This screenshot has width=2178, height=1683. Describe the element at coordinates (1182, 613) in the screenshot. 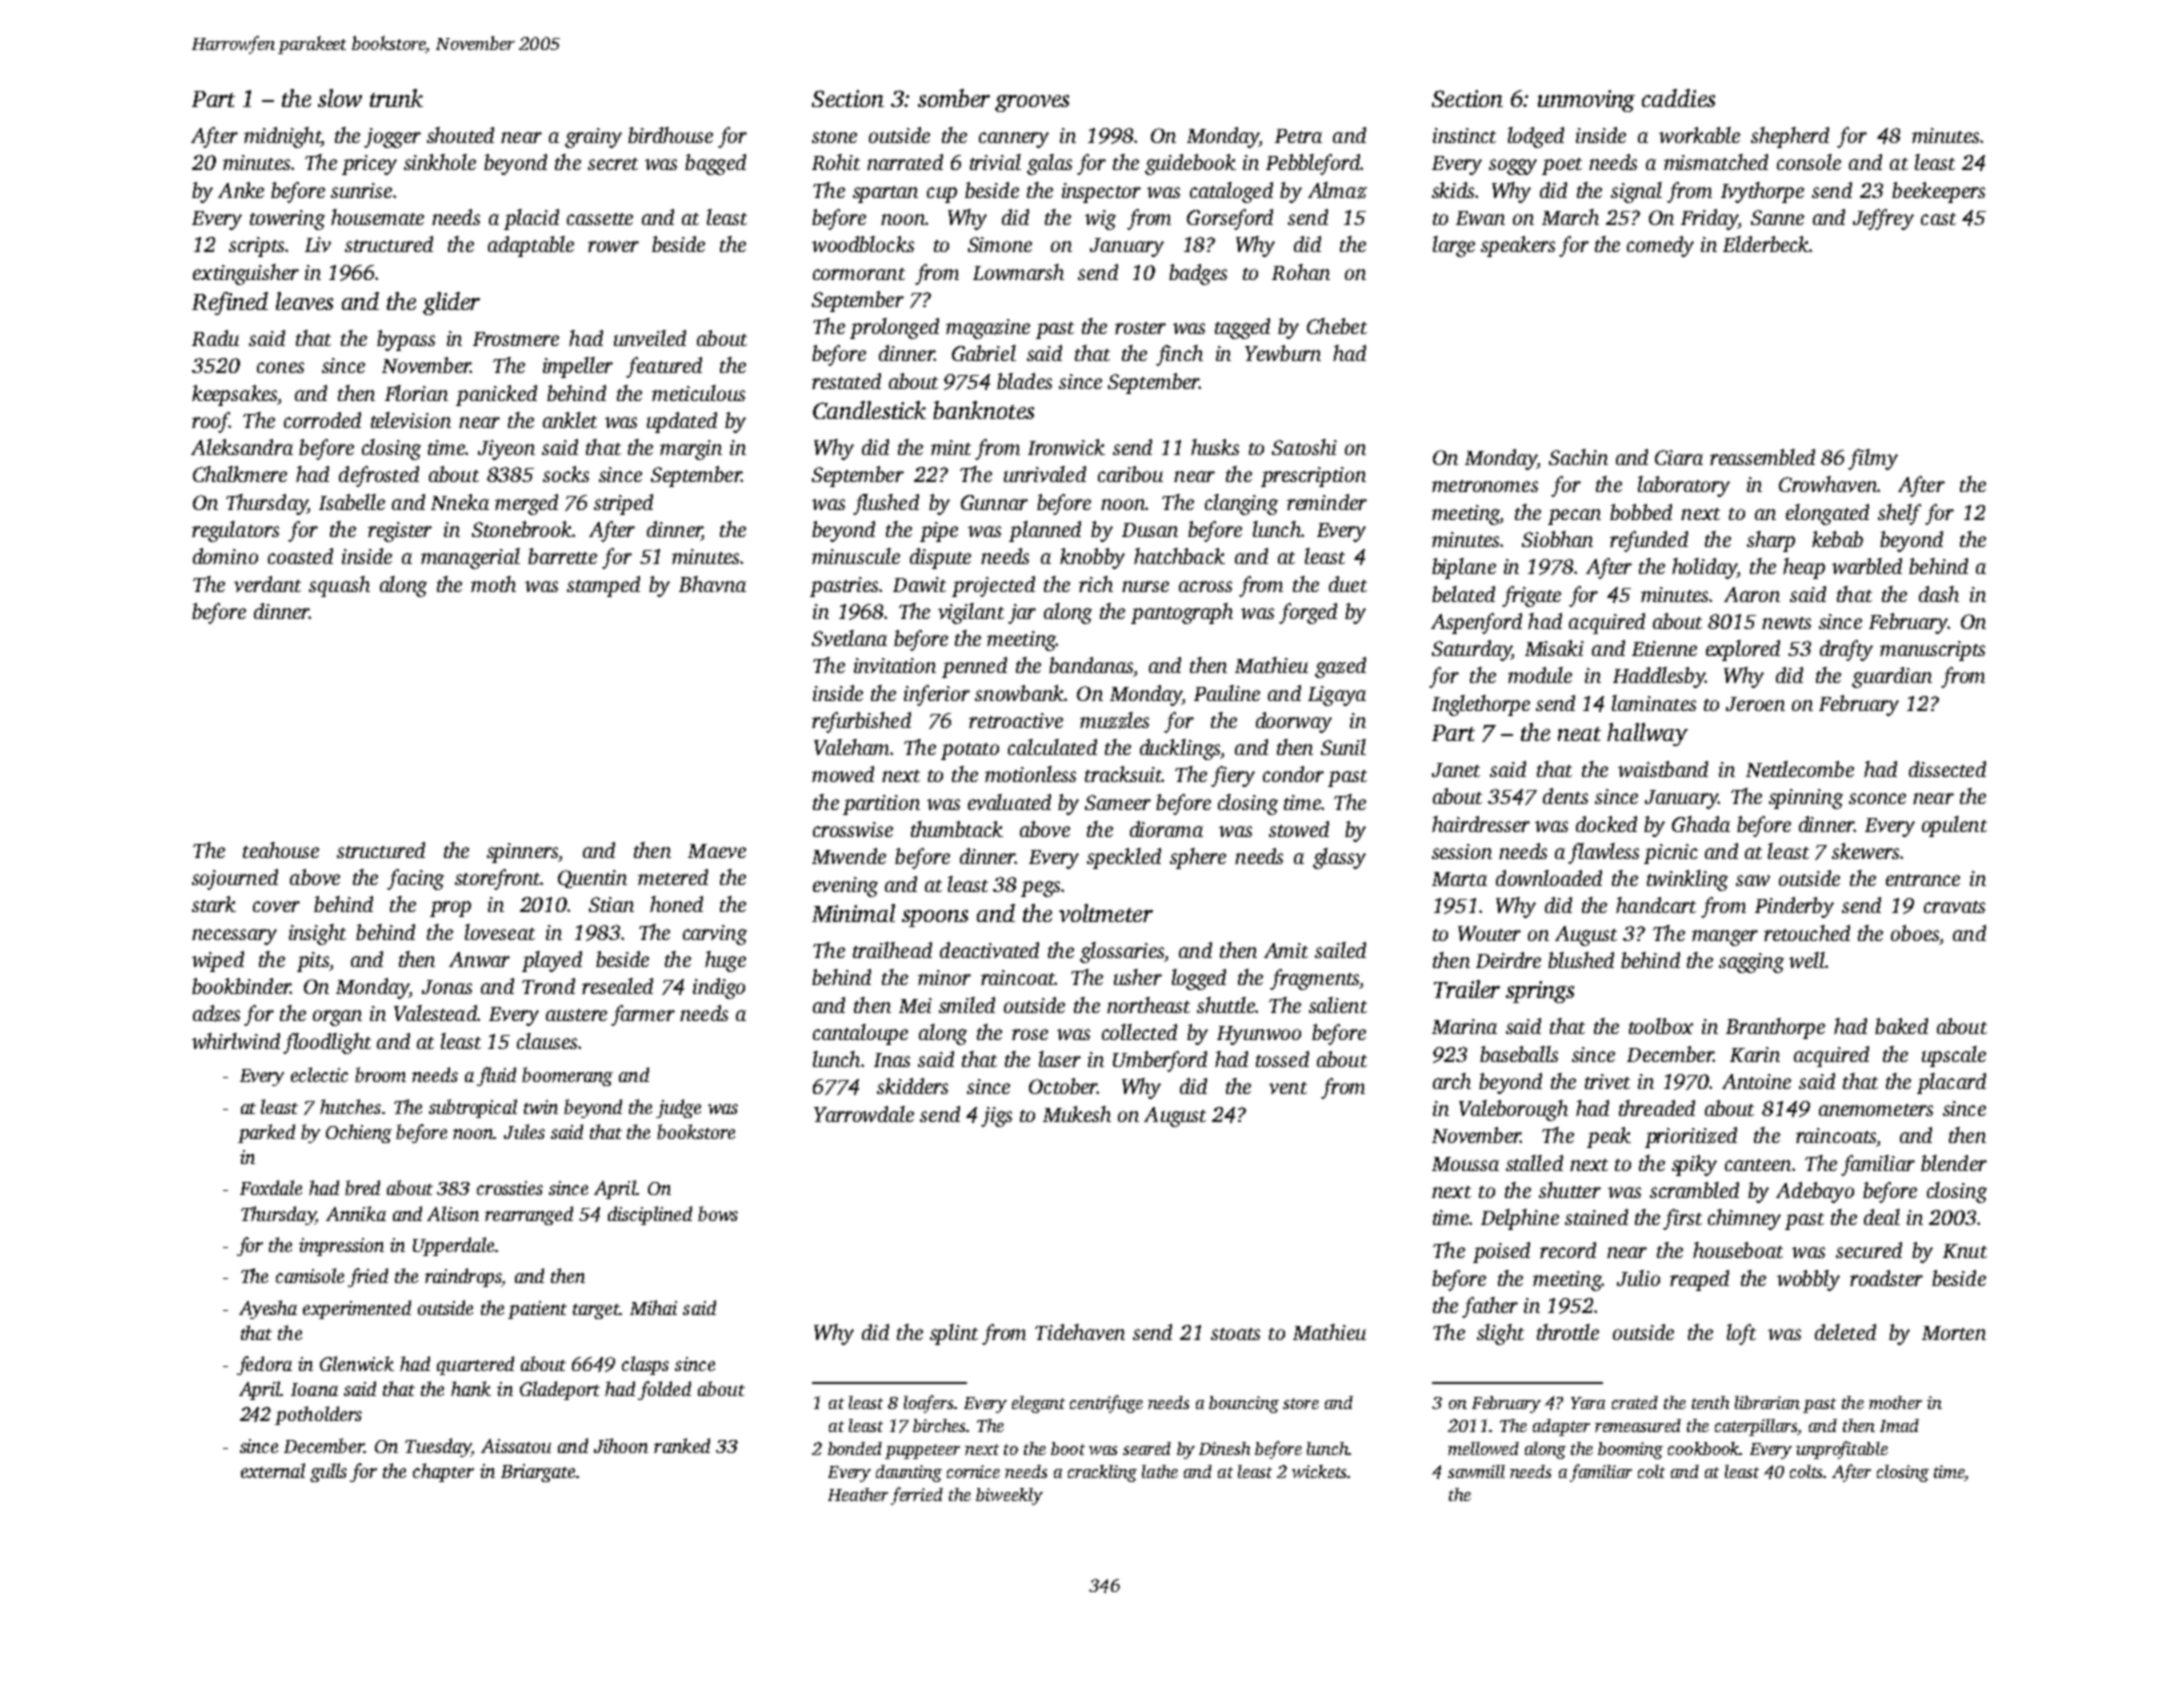

I see `pantograph` at that location.
